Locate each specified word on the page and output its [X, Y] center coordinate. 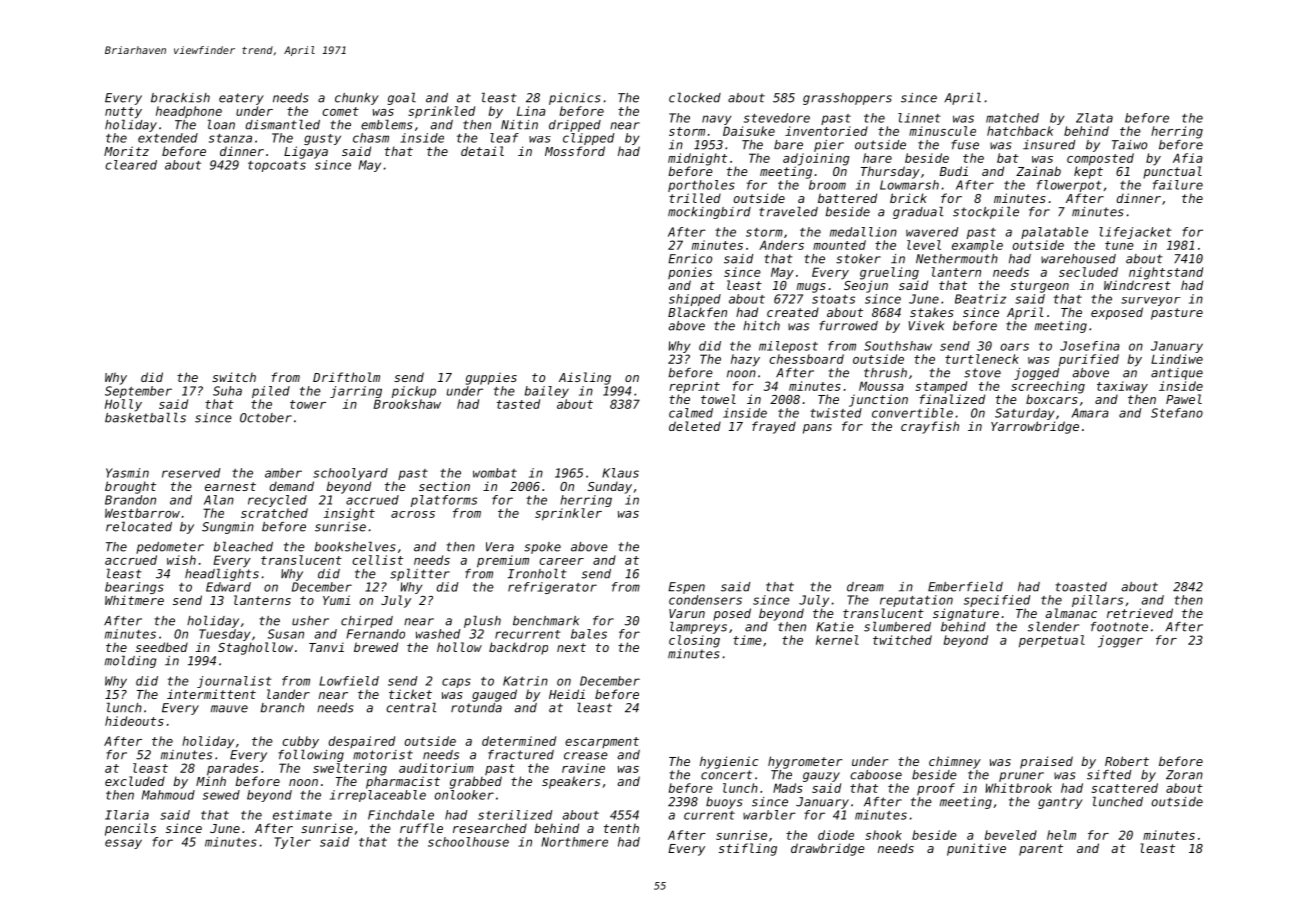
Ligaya [306, 152]
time [747, 640]
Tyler [293, 843]
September [138, 392]
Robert [1127, 761]
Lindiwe [1177, 359]
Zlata [1094, 118]
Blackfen [697, 312]
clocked [695, 97]
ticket [410, 694]
